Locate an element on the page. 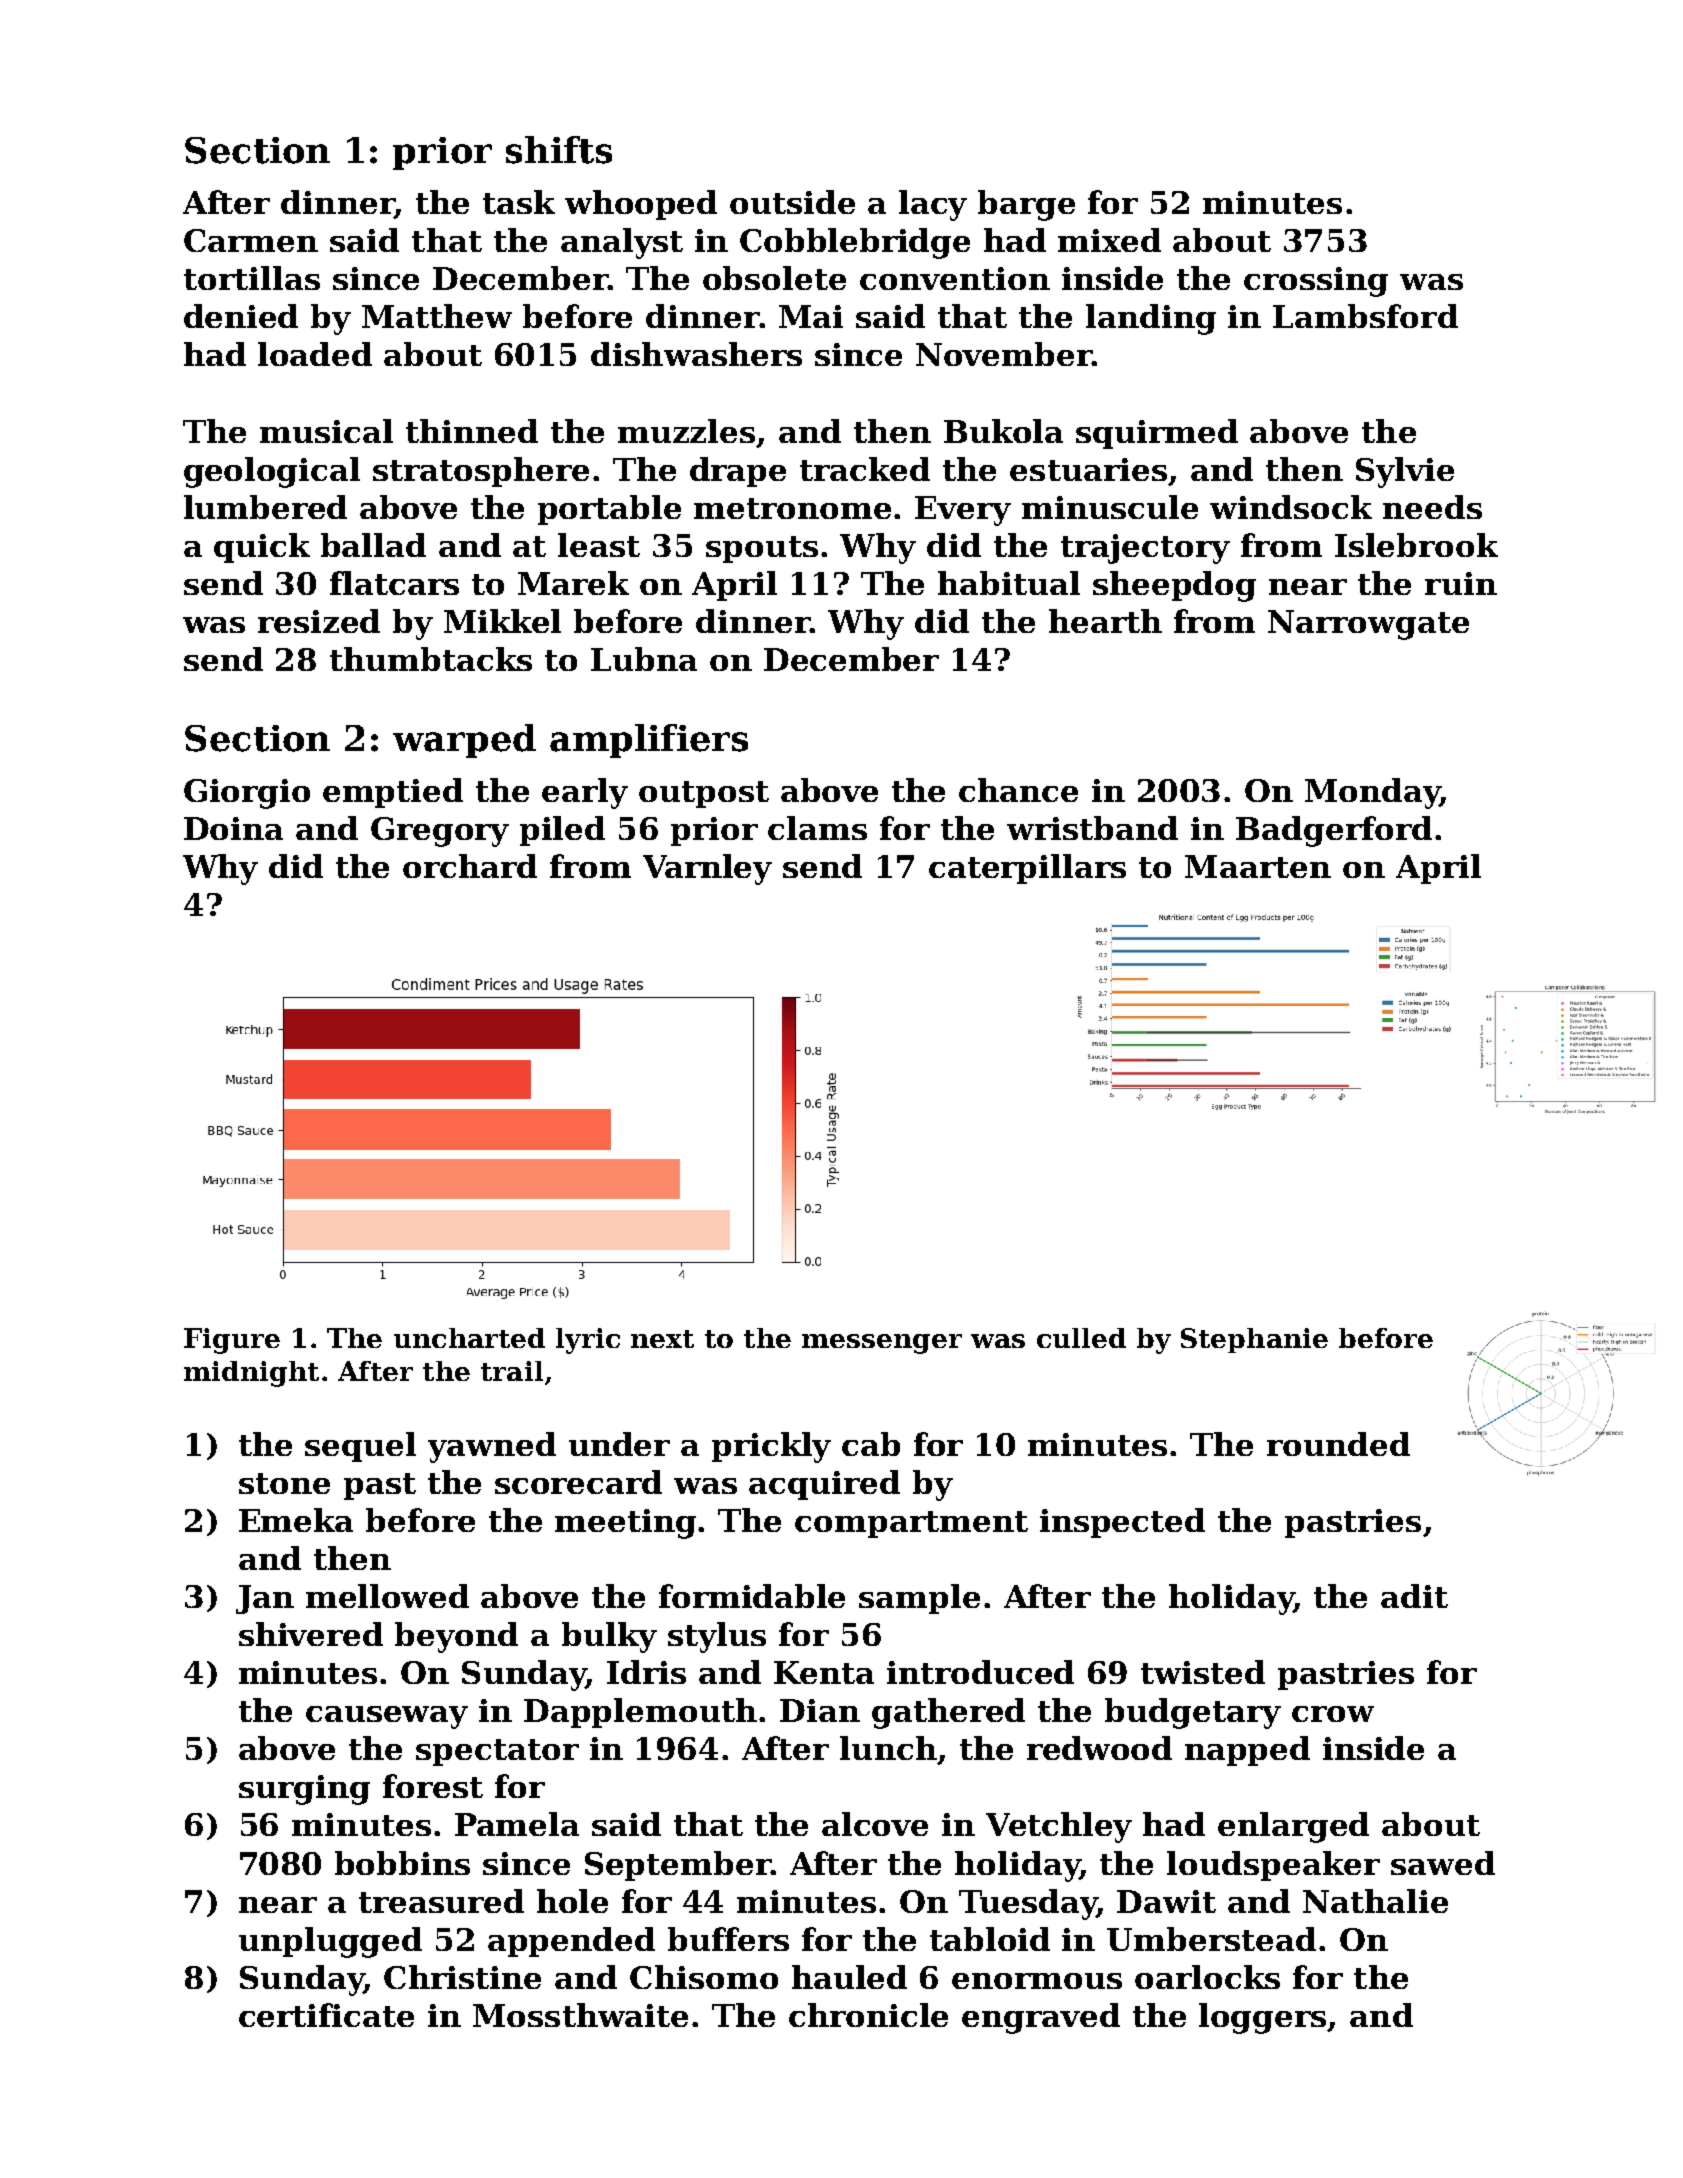 The height and width of the page is (2178, 1683). denied is located at coordinates (241, 316).
